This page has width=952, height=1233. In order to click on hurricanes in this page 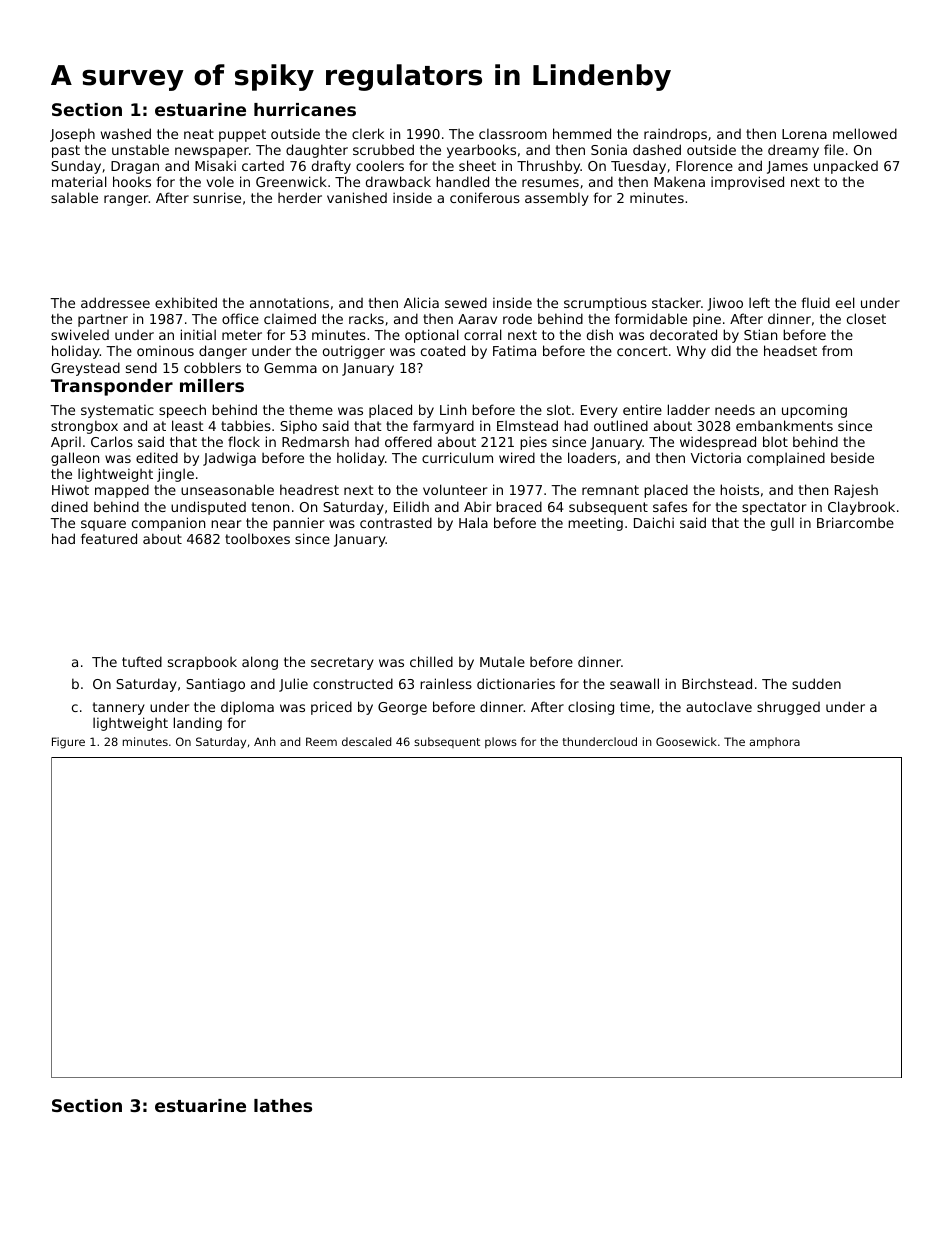, I will do `click(305, 109)`.
